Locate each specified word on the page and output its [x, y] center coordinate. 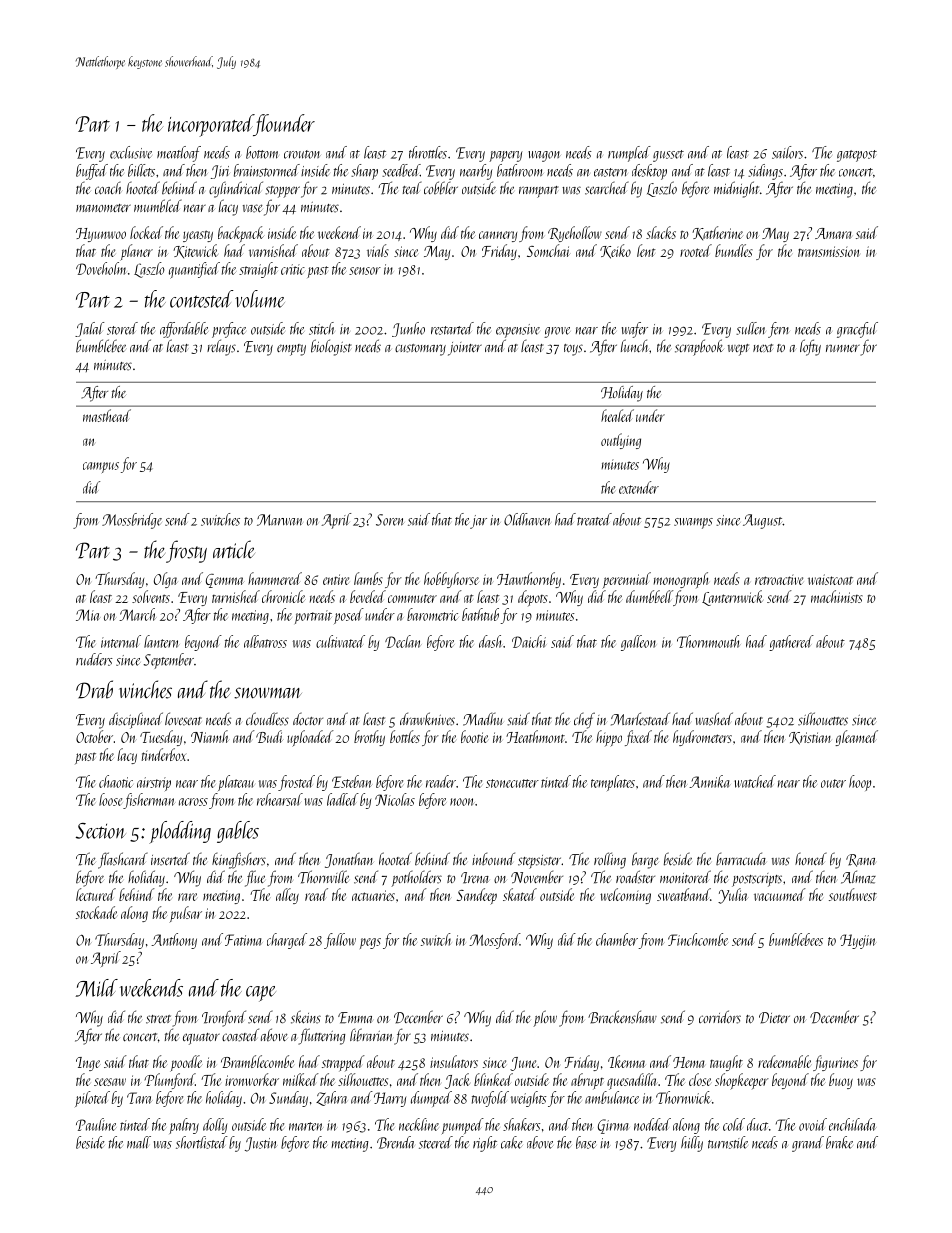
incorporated [211, 125]
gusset [668, 156]
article [234, 549]
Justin [261, 1144]
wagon [544, 156]
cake [512, 1142]
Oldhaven [527, 519]
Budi [269, 736]
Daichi [529, 641]
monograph [681, 580]
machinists [837, 596]
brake [839, 1142]
